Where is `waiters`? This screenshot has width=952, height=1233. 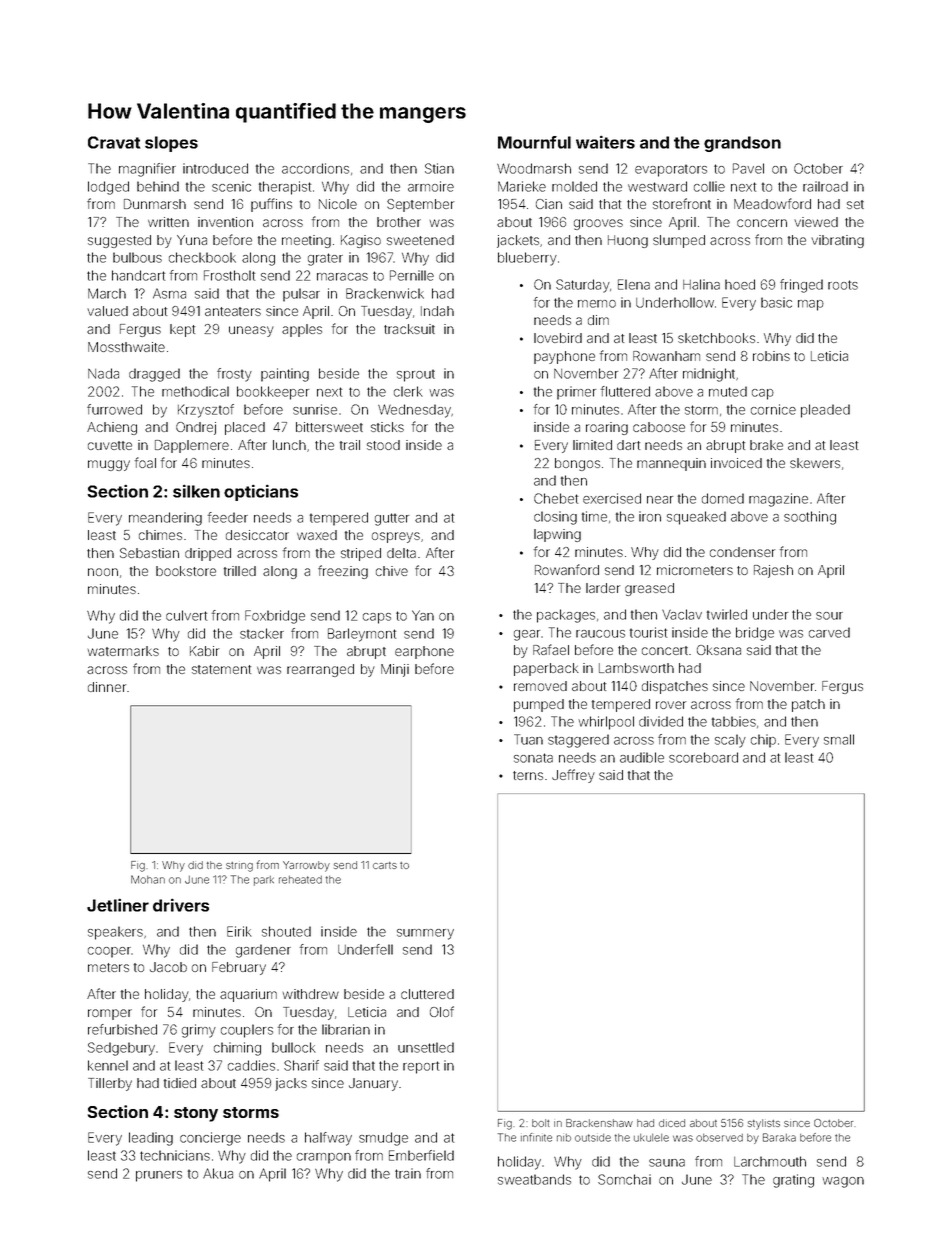 waiters is located at coordinates (605, 142).
